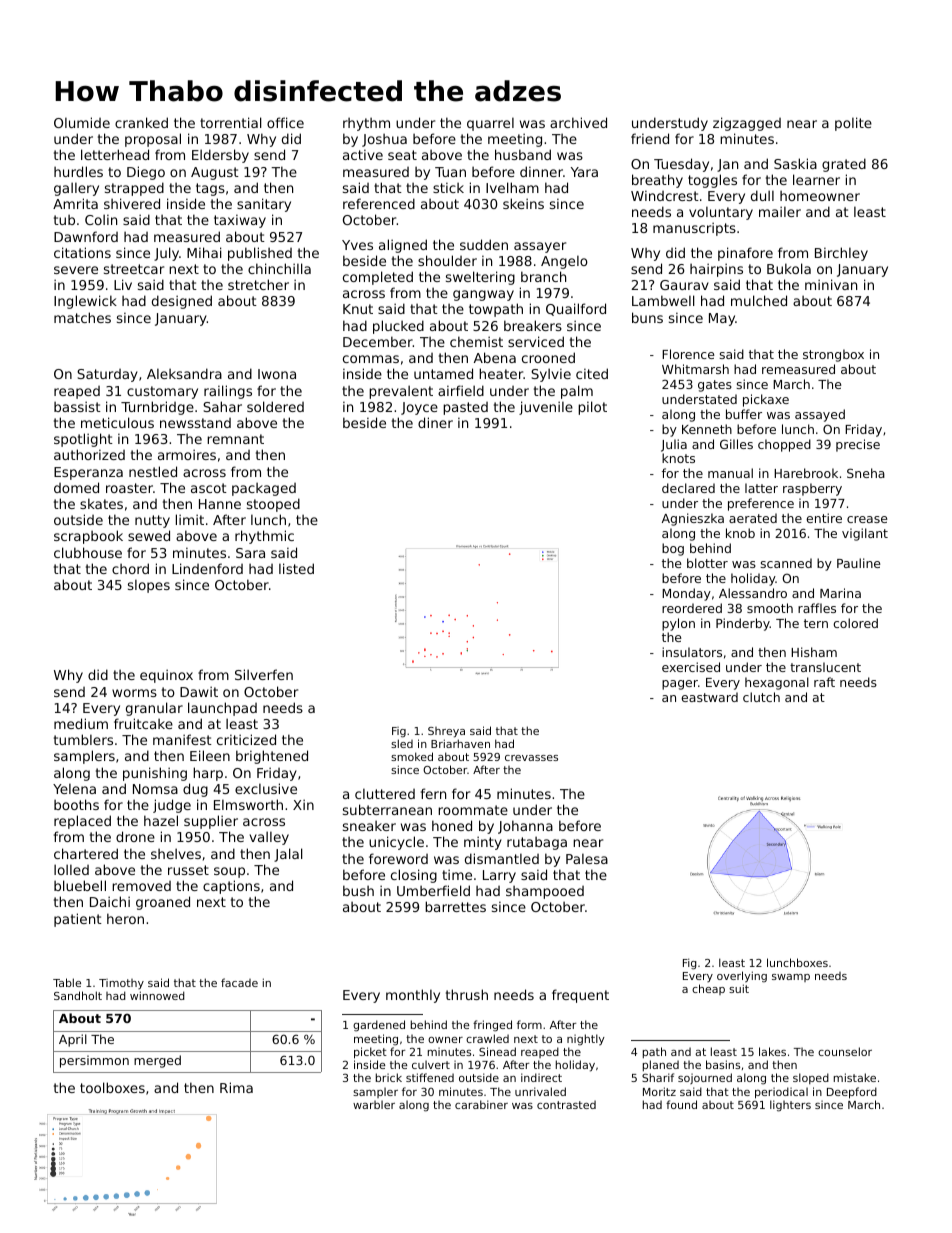 Image resolution: width=952 pixels, height=1233 pixels. Describe the element at coordinates (786, 563) in the screenshot. I see `scanned` at that location.
